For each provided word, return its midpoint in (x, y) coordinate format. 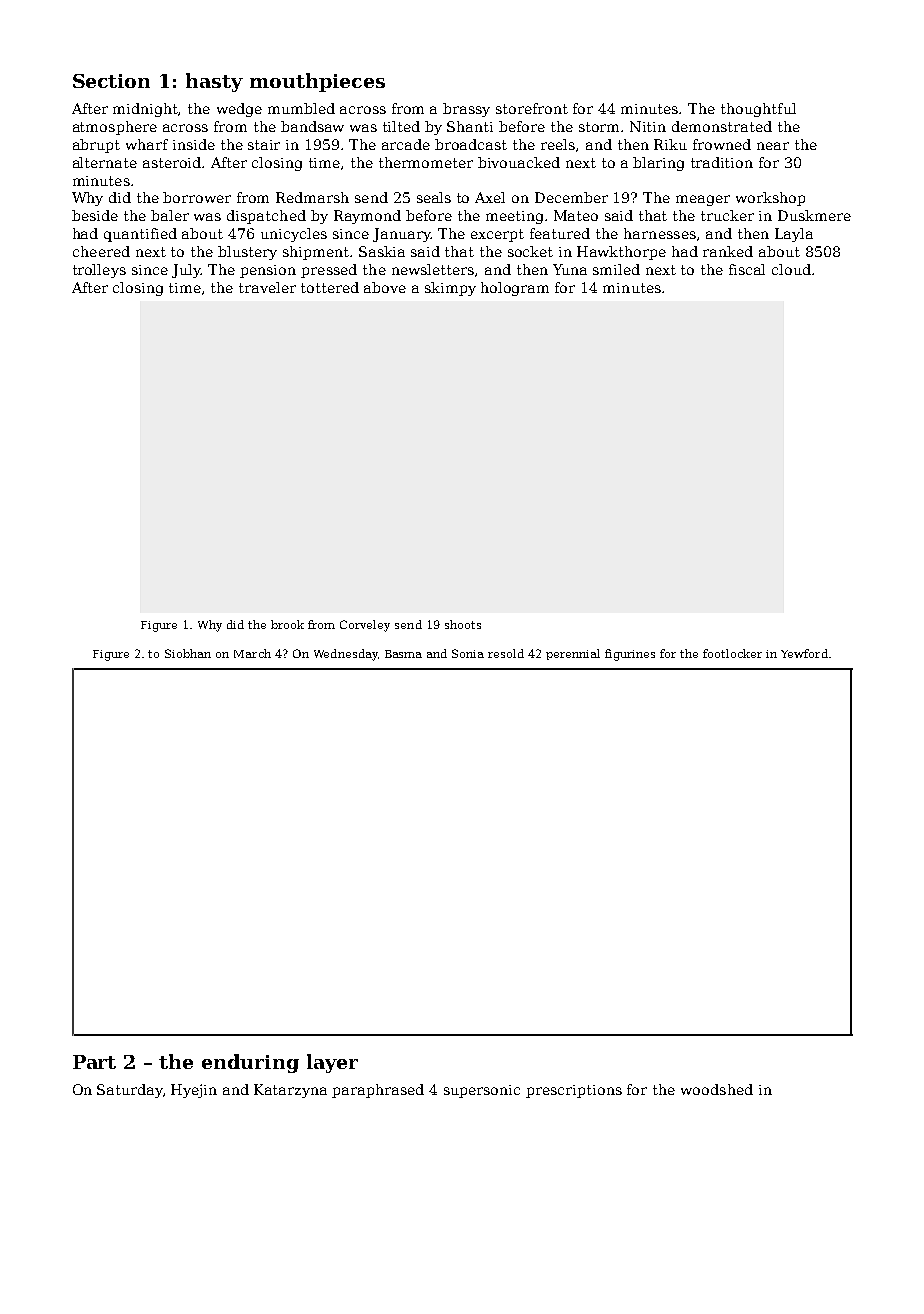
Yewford (804, 653)
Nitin (648, 126)
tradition (722, 162)
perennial (573, 654)
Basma (403, 654)
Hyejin (194, 1091)
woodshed (717, 1089)
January (401, 235)
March (252, 653)
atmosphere (115, 128)
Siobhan (188, 653)
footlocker (732, 653)
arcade (406, 144)
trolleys (99, 271)
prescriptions (574, 1091)
